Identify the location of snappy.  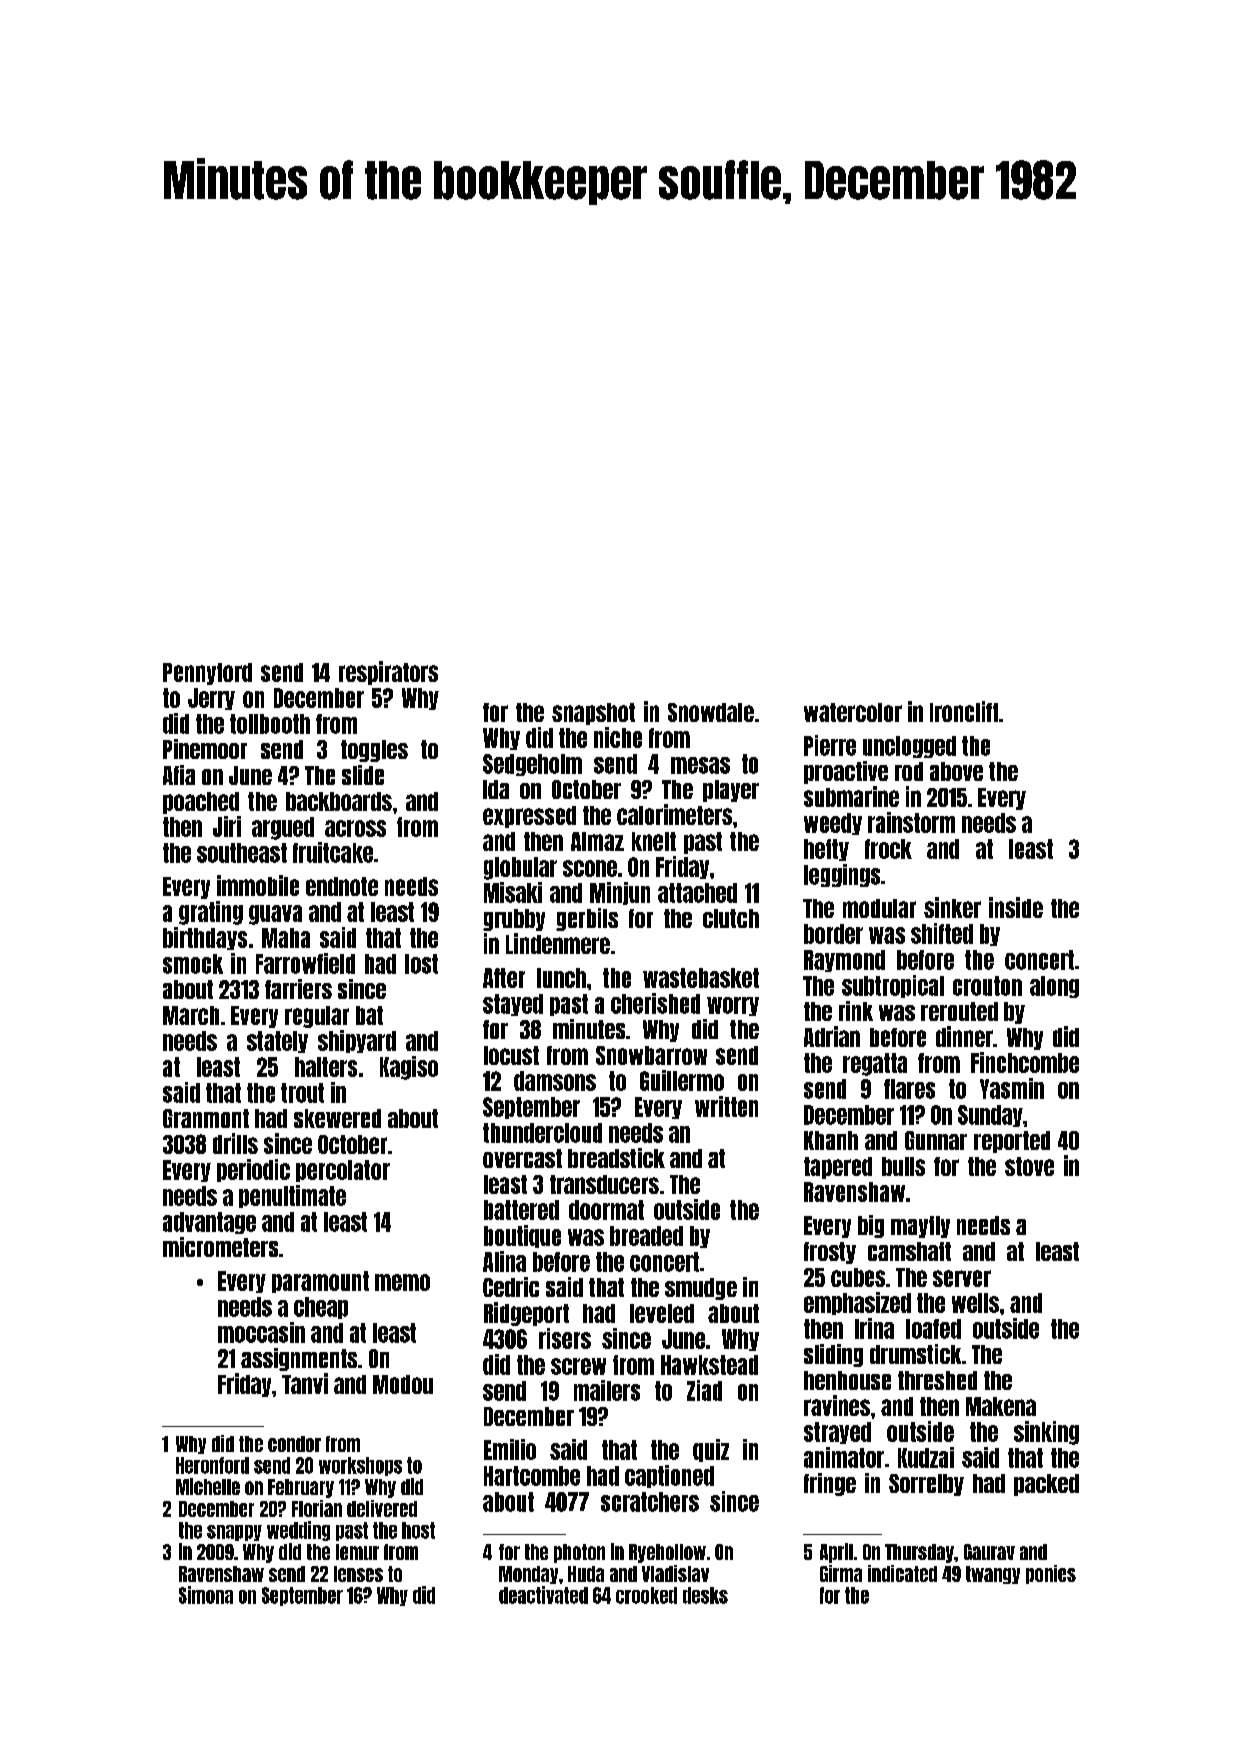
(234, 1533).
